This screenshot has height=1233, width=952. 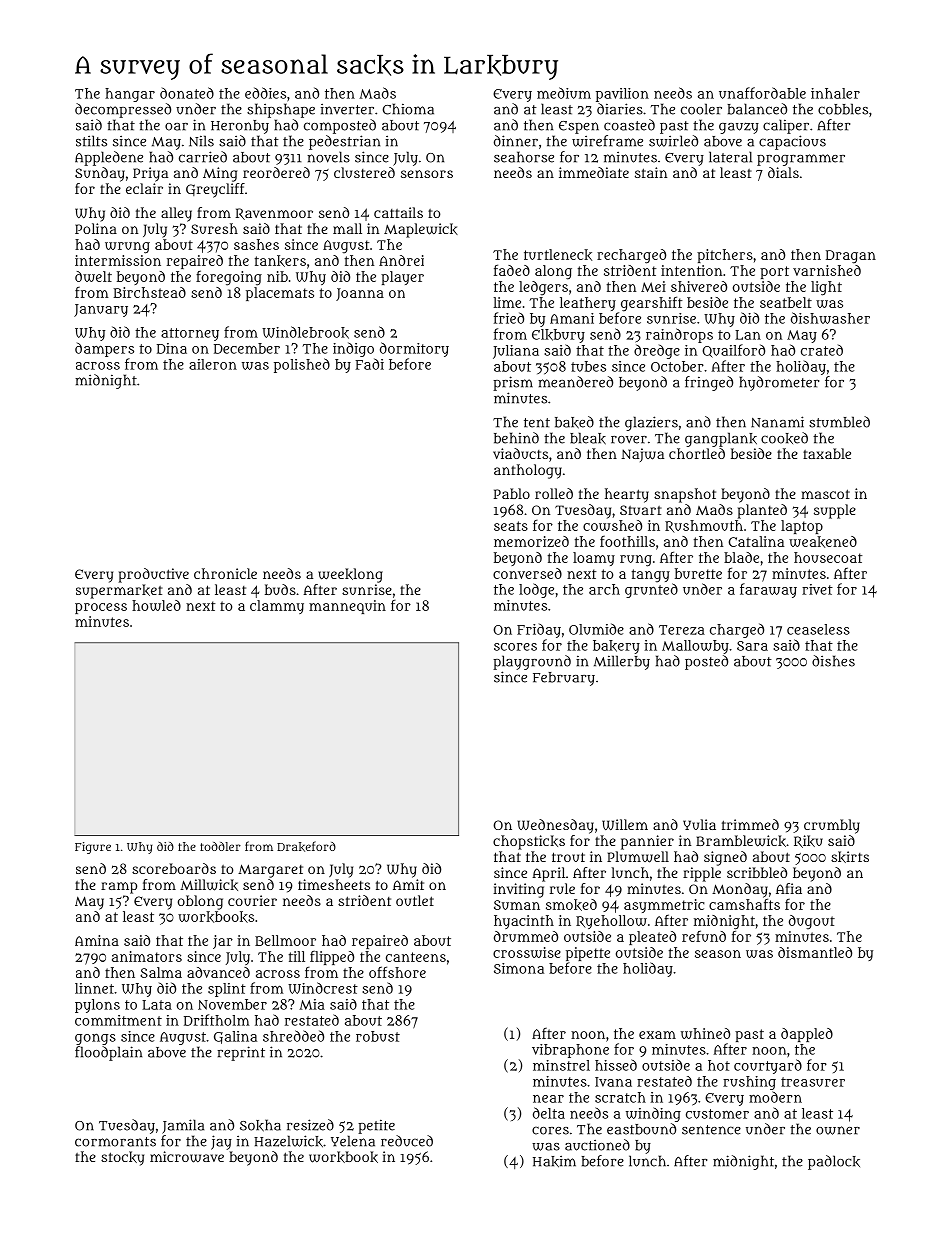 What do you see at coordinates (118, 260) in the screenshot?
I see `intermission` at bounding box center [118, 260].
